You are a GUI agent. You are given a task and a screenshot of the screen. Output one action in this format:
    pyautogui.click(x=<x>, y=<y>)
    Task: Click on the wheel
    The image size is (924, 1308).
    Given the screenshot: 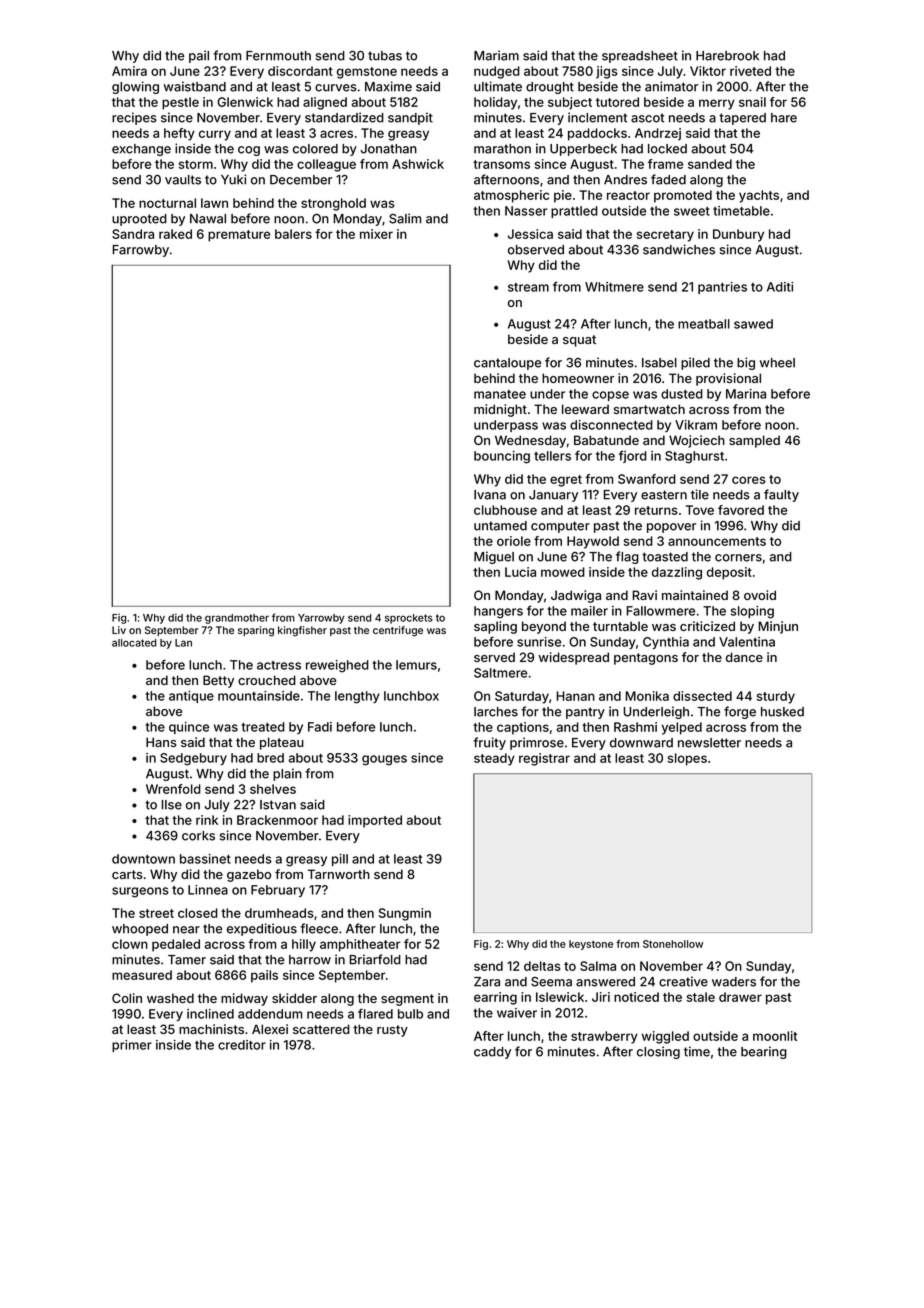 What is the action you would take?
    pyautogui.click(x=777, y=363)
